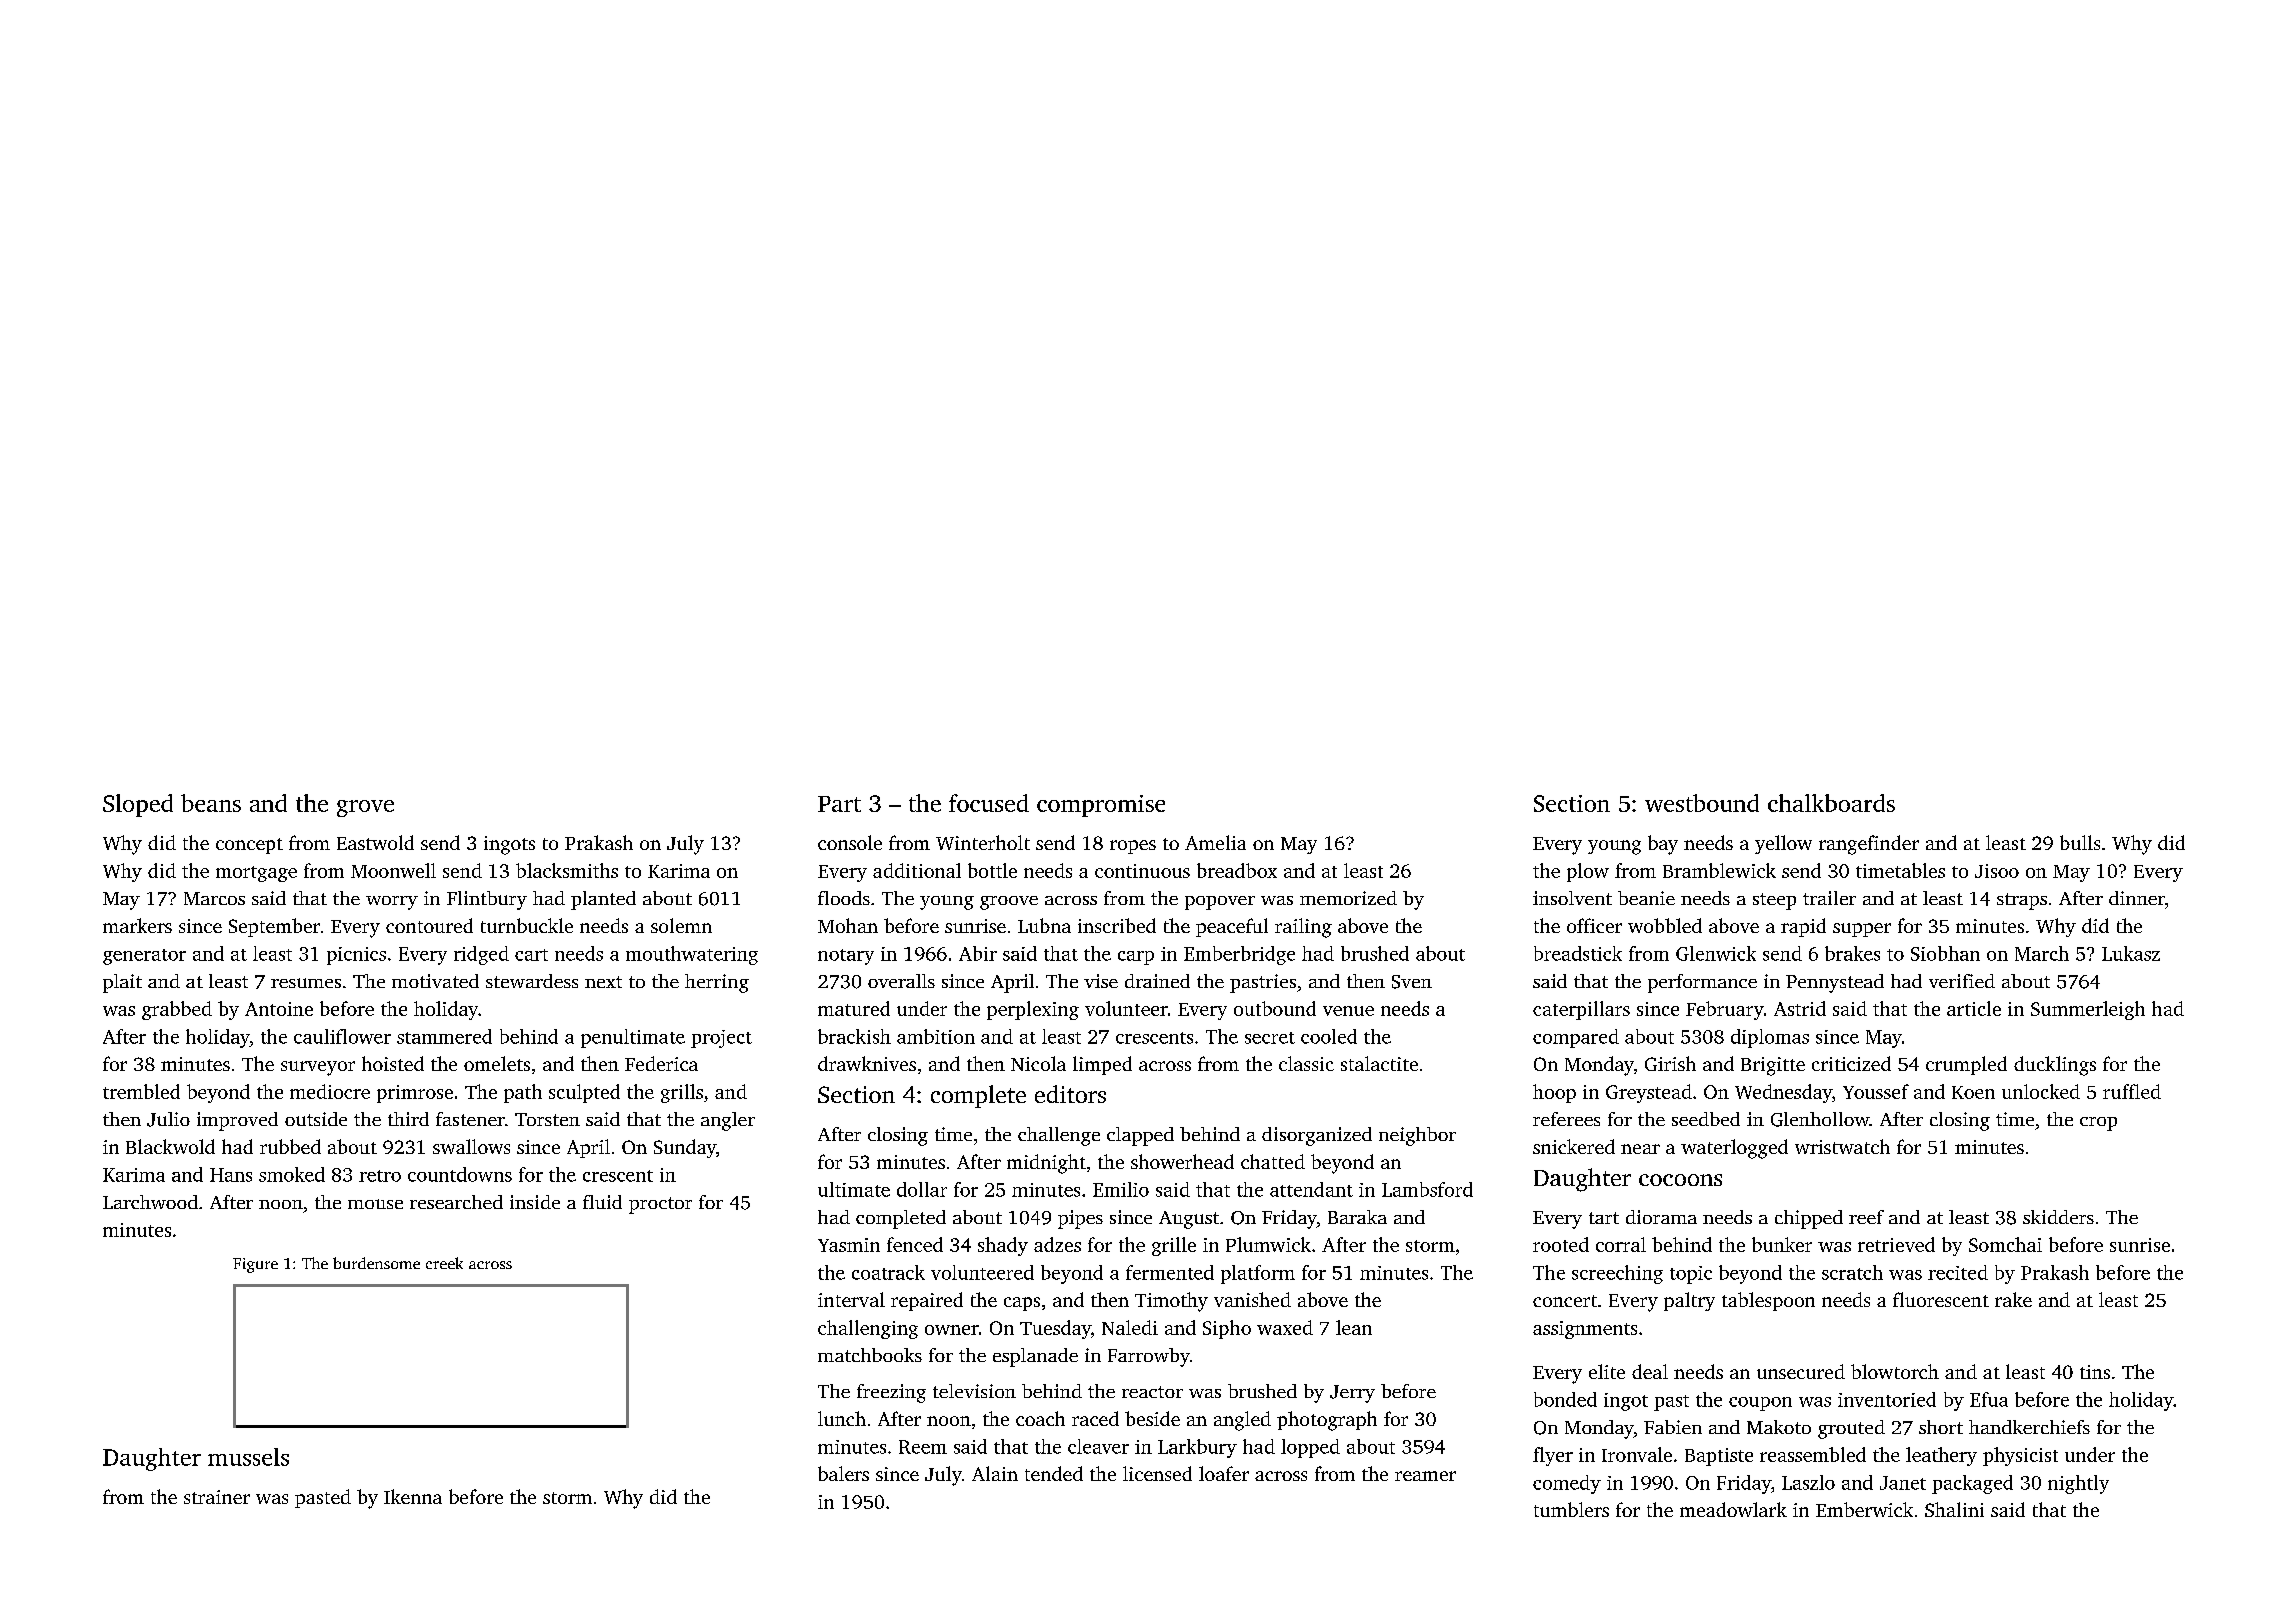 The height and width of the screenshot is (1620, 2292). Describe the element at coordinates (365, 808) in the screenshot. I see `grove` at that location.
